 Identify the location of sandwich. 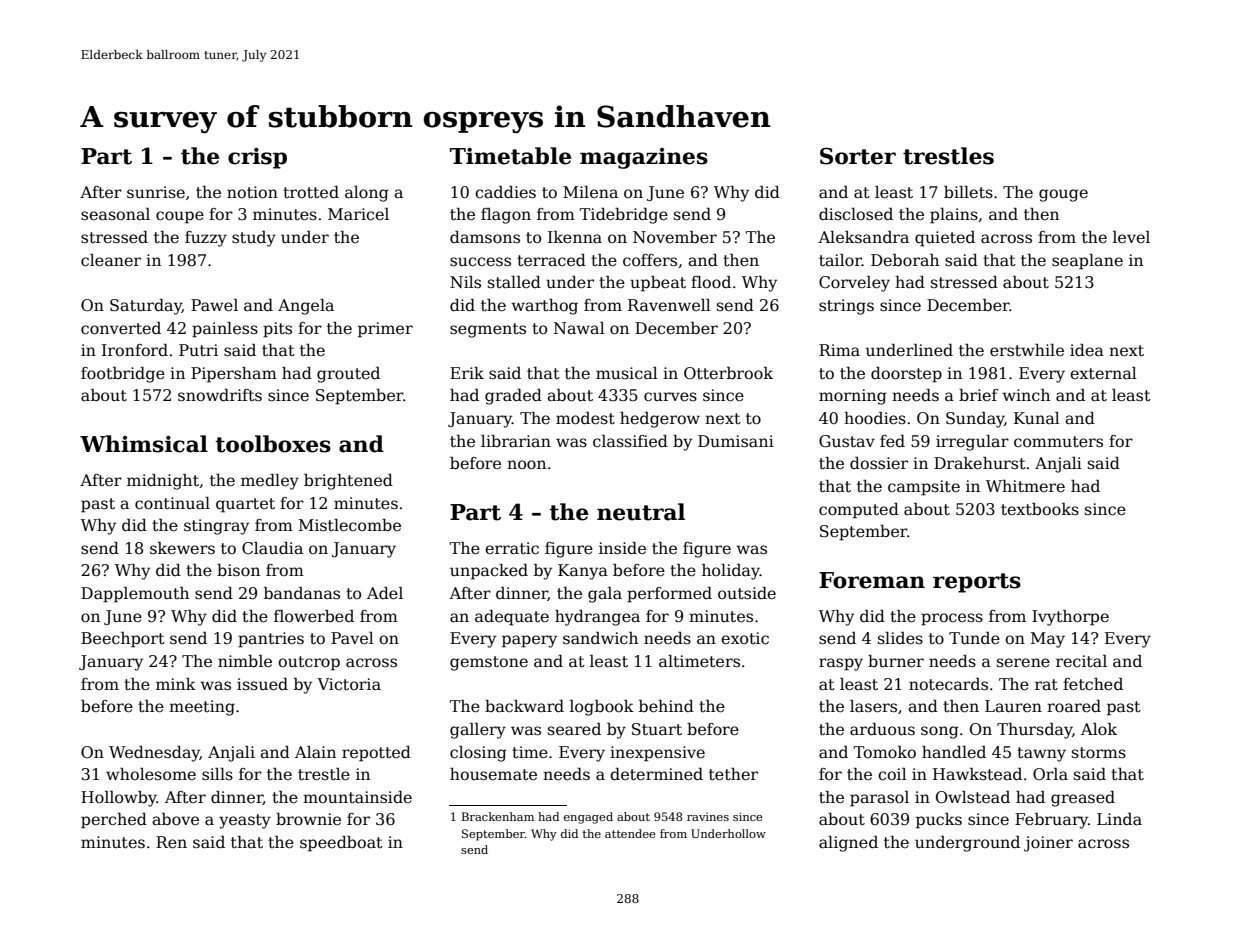
(600, 638).
